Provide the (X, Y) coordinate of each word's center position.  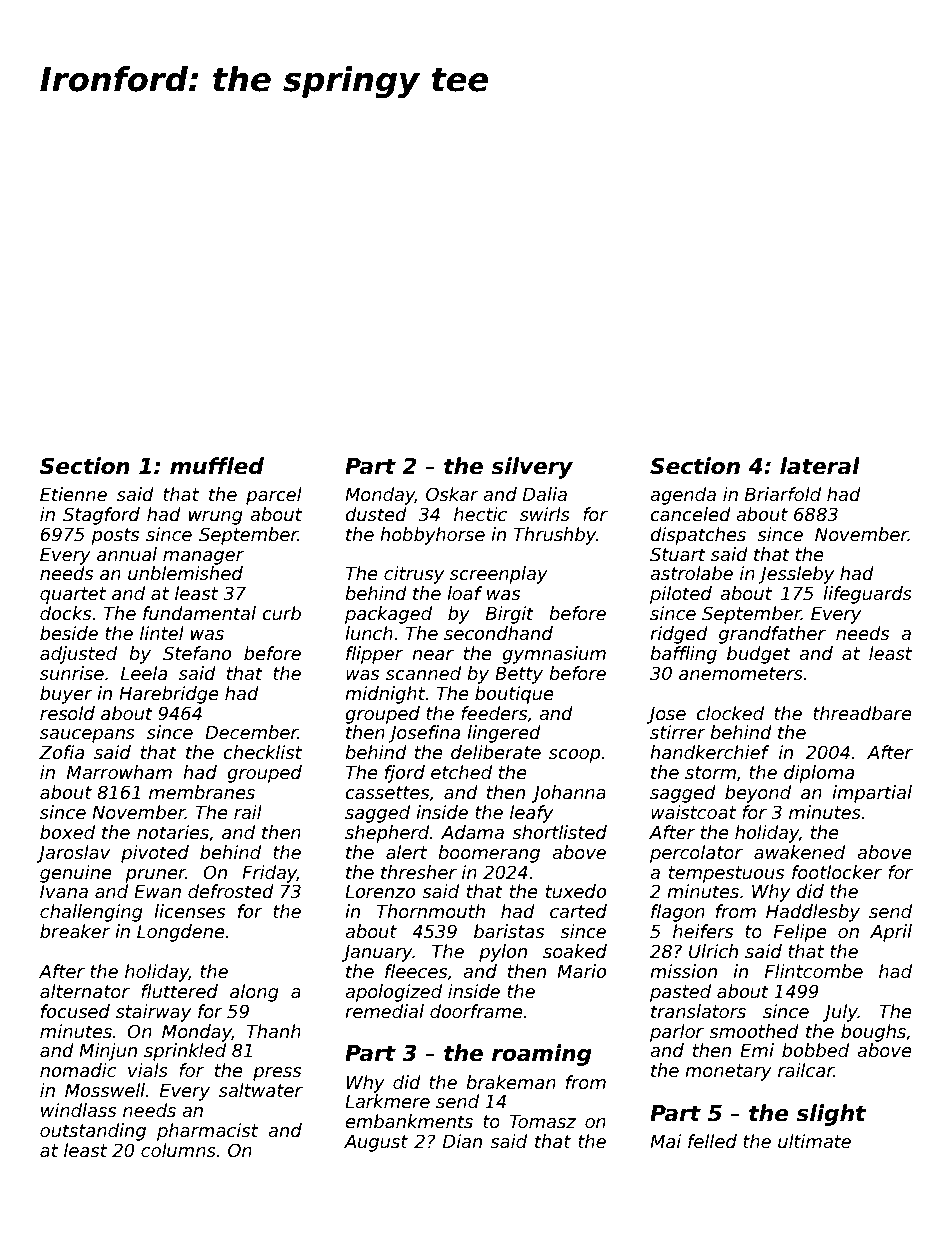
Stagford (101, 516)
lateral (820, 466)
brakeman (511, 1082)
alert (406, 852)
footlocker (837, 872)
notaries (173, 832)
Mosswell (105, 1090)
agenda (683, 496)
